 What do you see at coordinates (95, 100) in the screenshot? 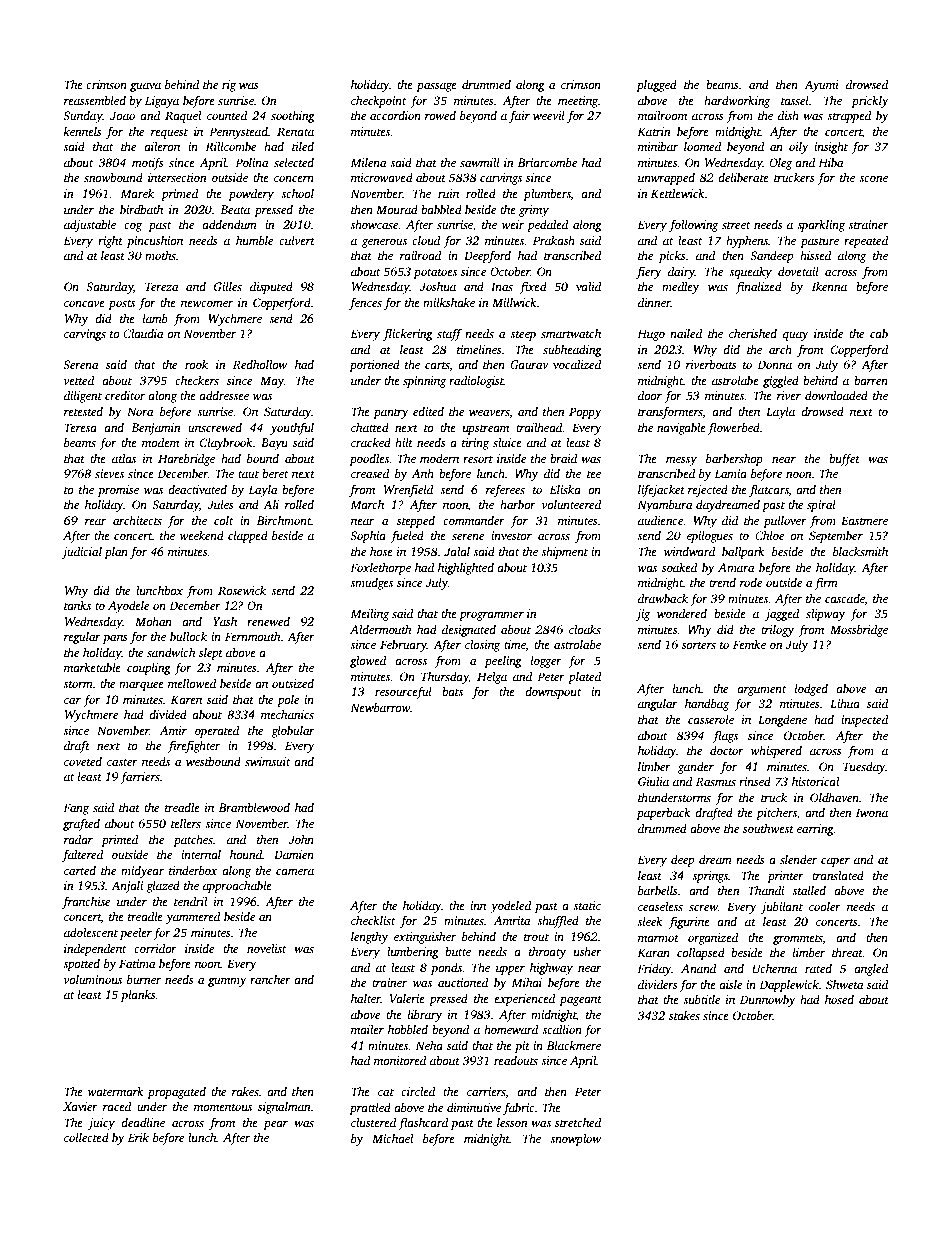
I see `reassembled` at bounding box center [95, 100].
